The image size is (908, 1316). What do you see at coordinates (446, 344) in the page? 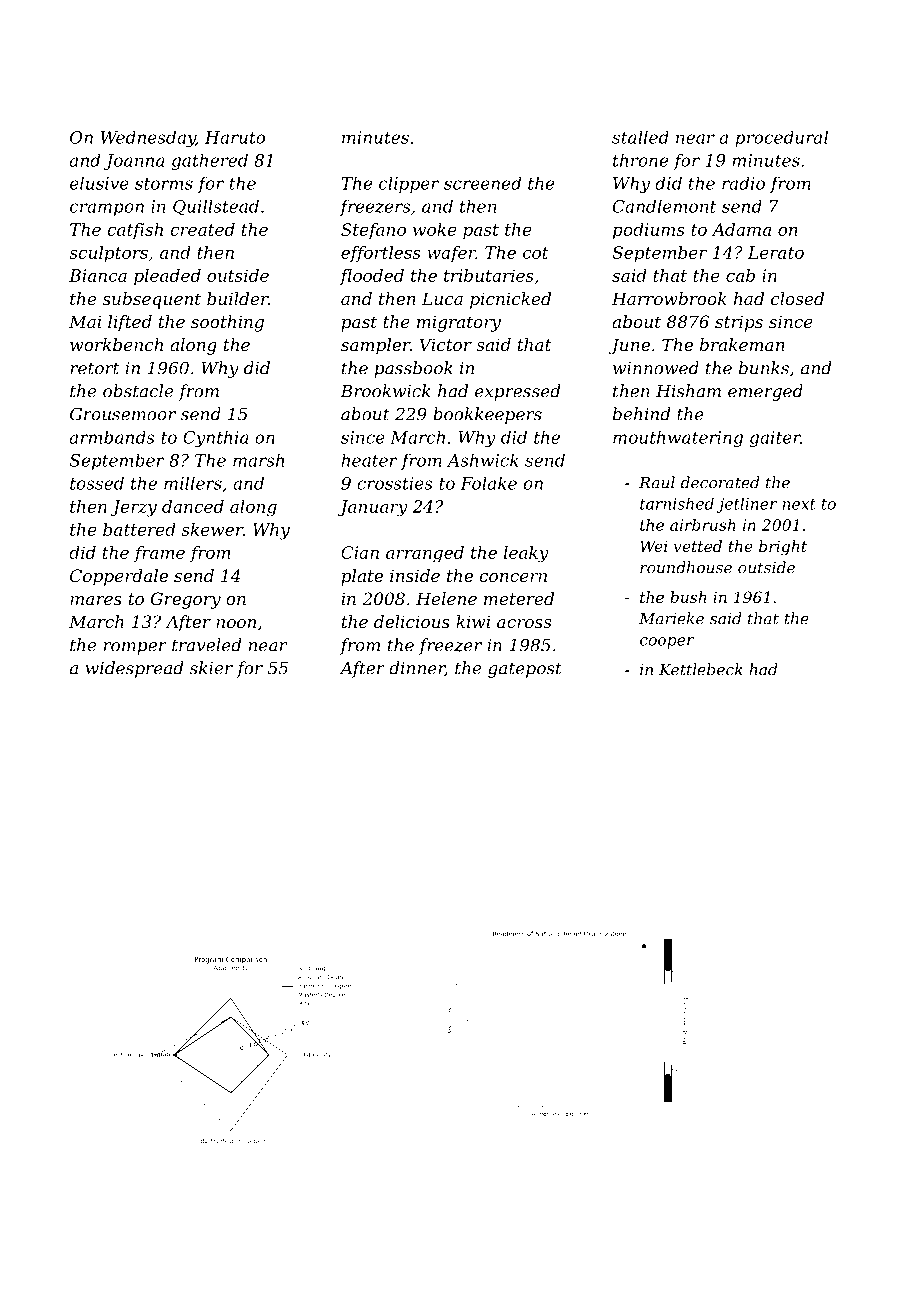
I see `Victor` at bounding box center [446, 344].
